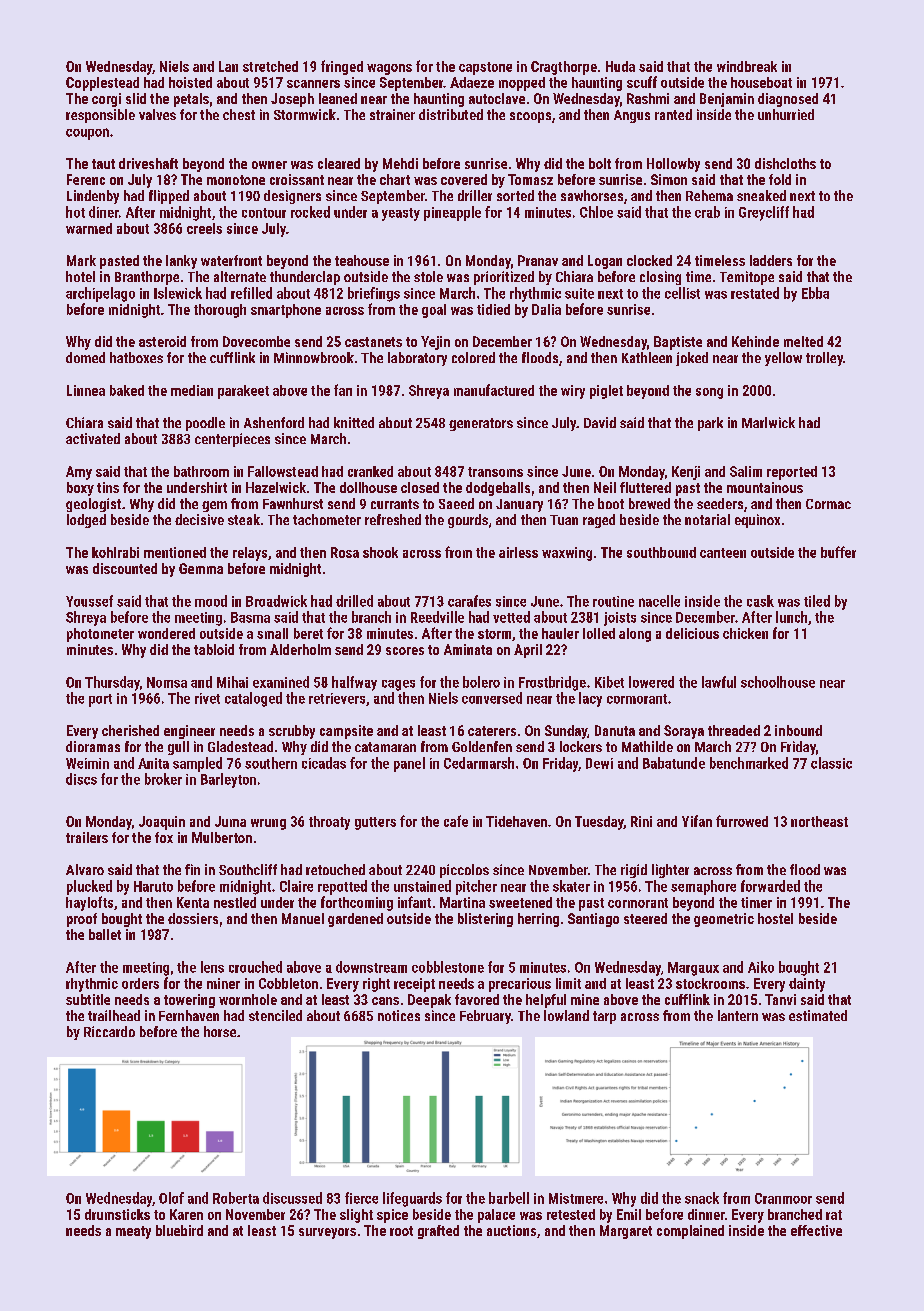 The height and width of the image is (1311, 924). What do you see at coordinates (509, 1198) in the image?
I see `barbell` at bounding box center [509, 1198].
